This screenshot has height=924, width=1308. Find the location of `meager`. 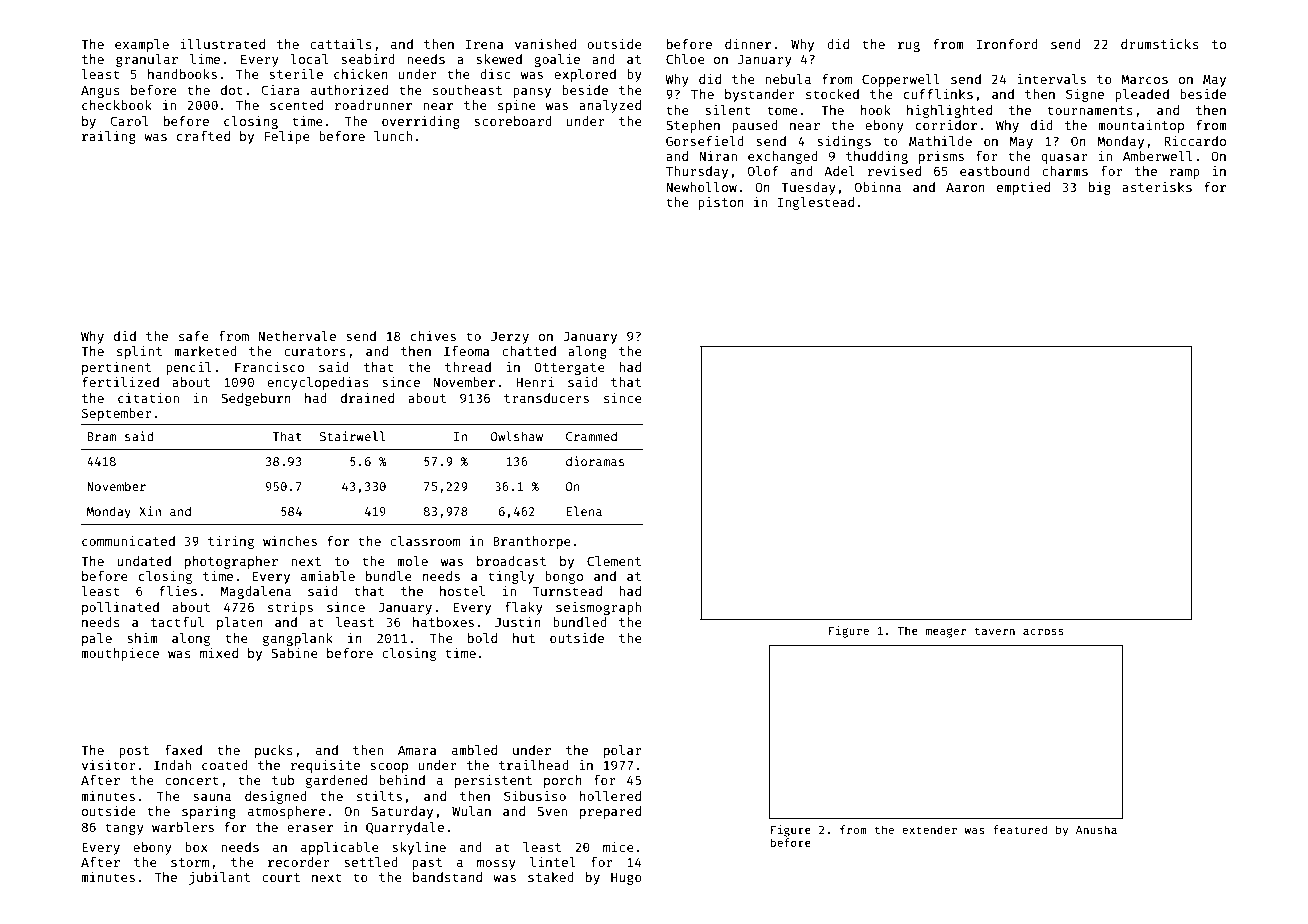

meager is located at coordinates (946, 633).
